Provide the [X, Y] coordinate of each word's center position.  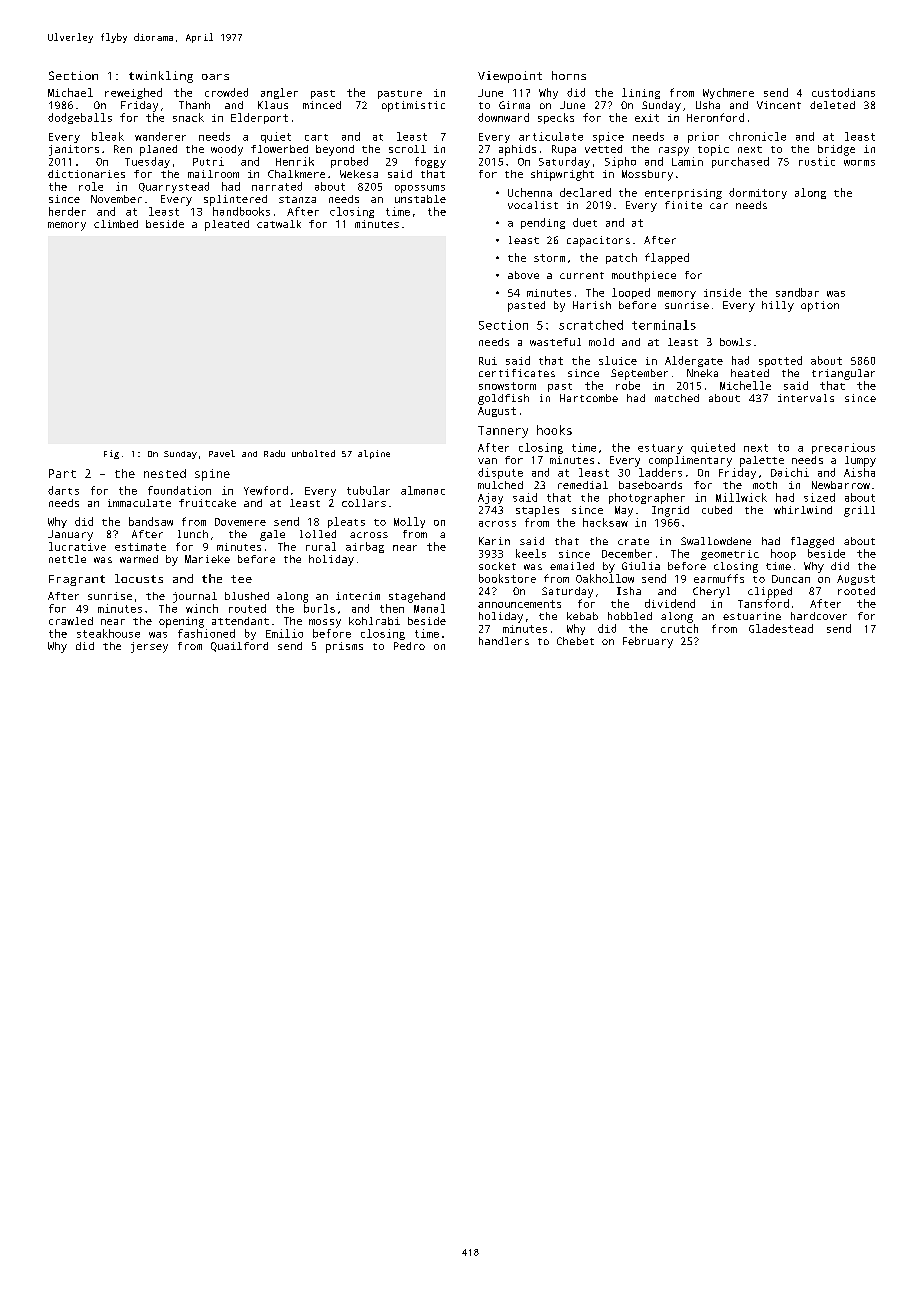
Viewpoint [510, 77]
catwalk [279, 224]
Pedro [409, 646]
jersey [149, 647]
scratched [591, 325]
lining [641, 93]
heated [750, 373]
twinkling [161, 77]
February [648, 642]
